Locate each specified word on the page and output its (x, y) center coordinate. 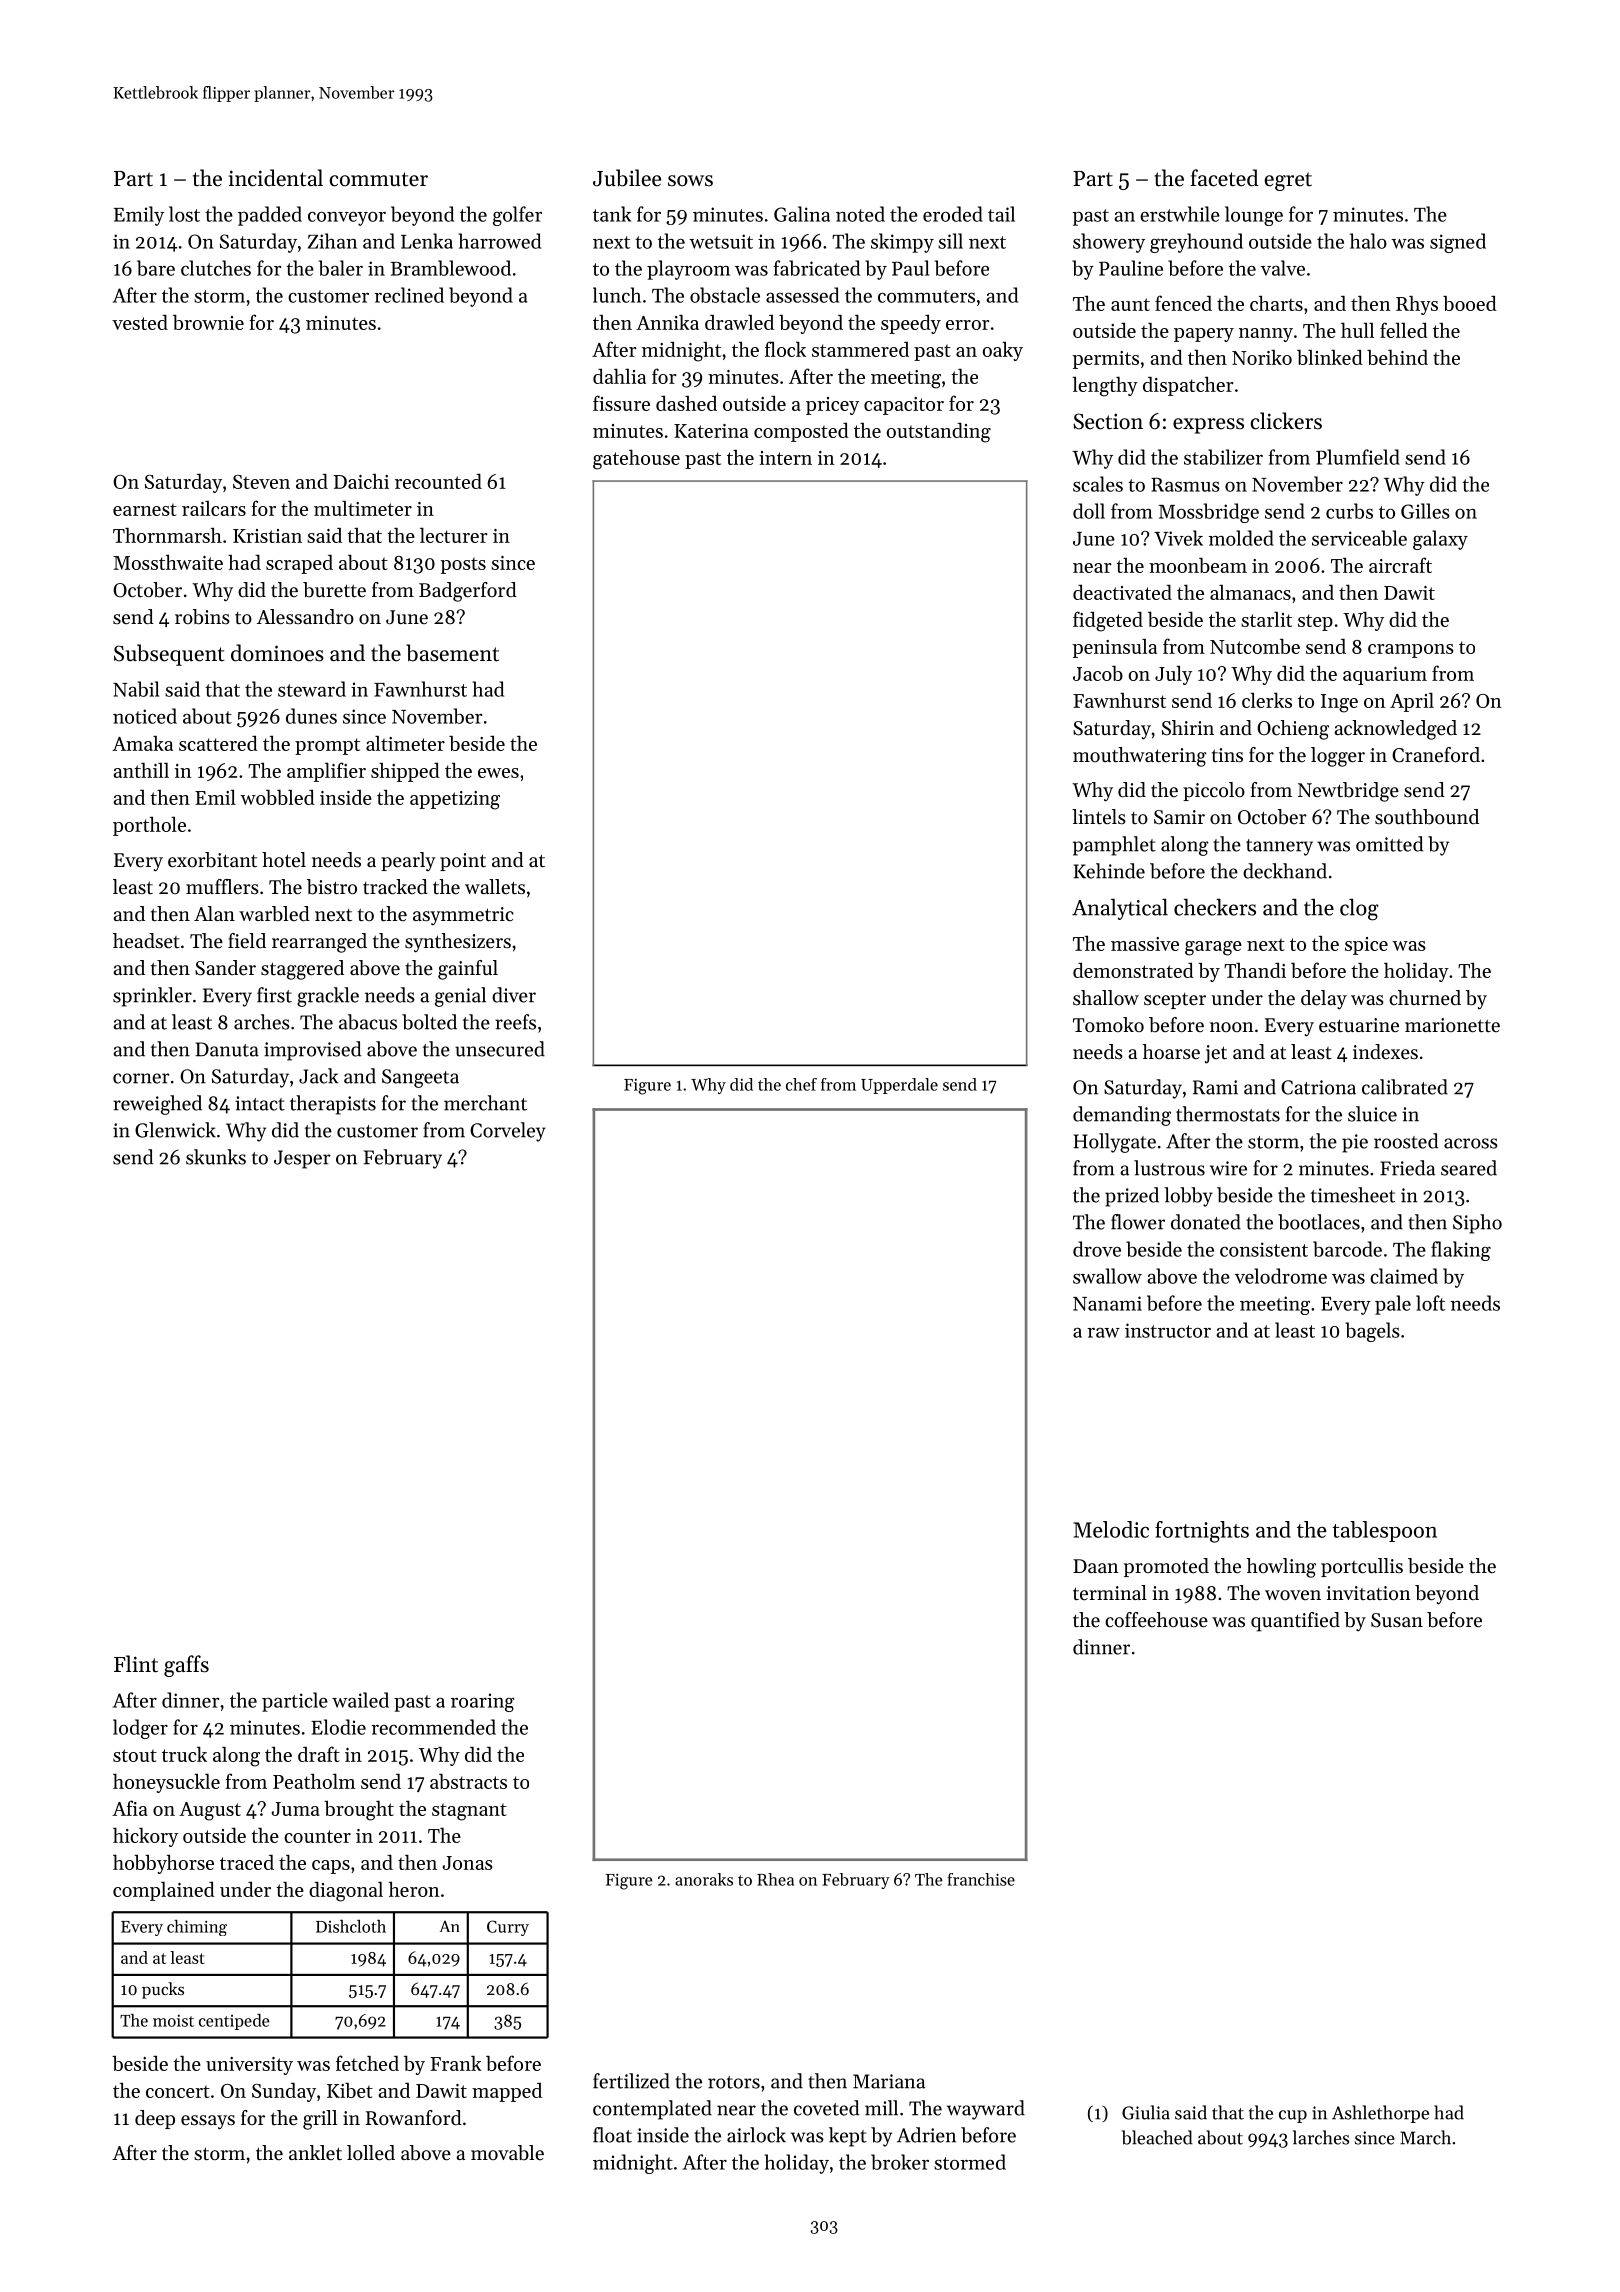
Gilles (1425, 511)
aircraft (1400, 565)
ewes (498, 773)
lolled (371, 2153)
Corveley (508, 1132)
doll (1089, 511)
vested (140, 322)
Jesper (302, 1159)
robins (202, 617)
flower (1138, 1222)
